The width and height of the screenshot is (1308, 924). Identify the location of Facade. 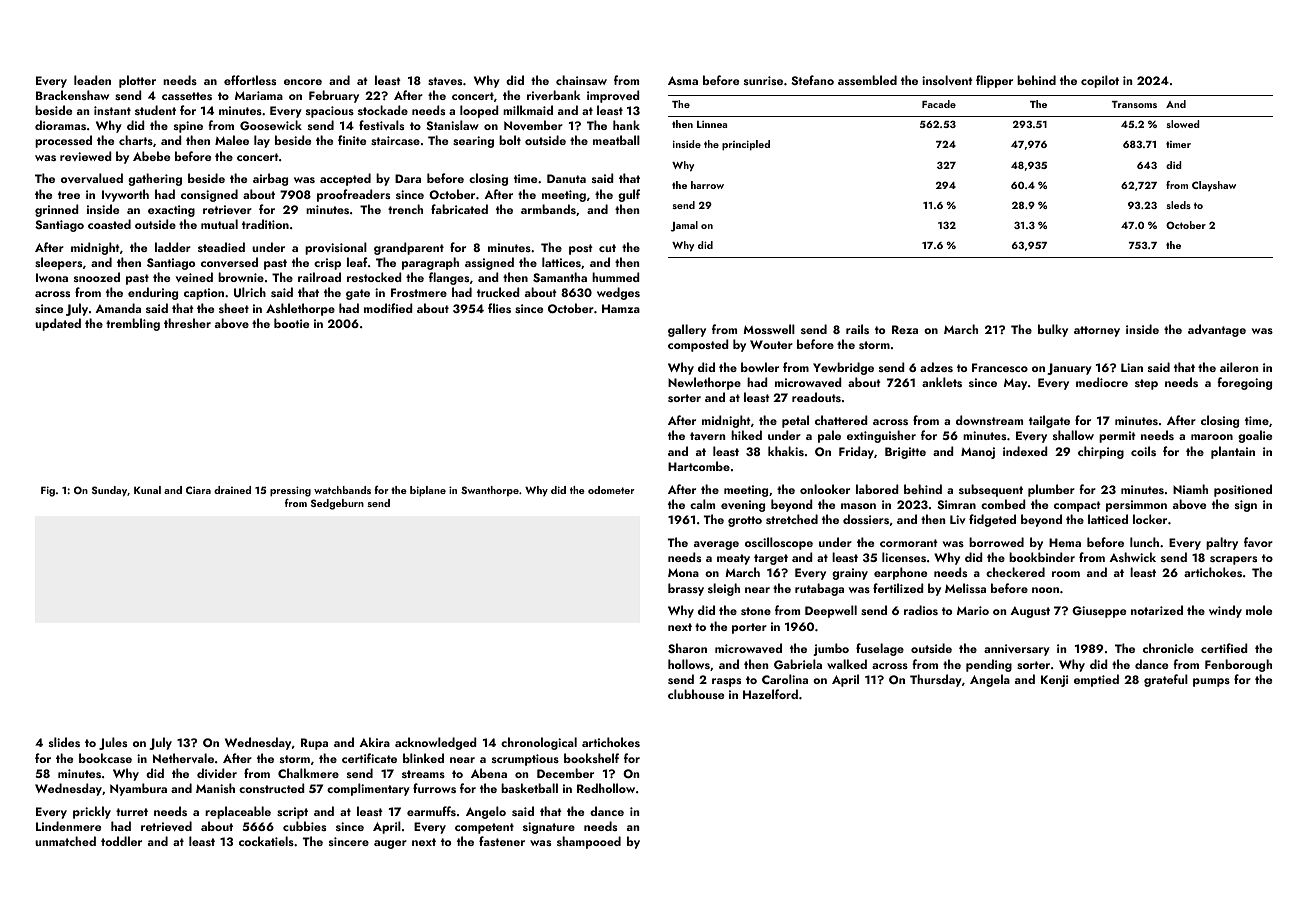
(939, 104).
